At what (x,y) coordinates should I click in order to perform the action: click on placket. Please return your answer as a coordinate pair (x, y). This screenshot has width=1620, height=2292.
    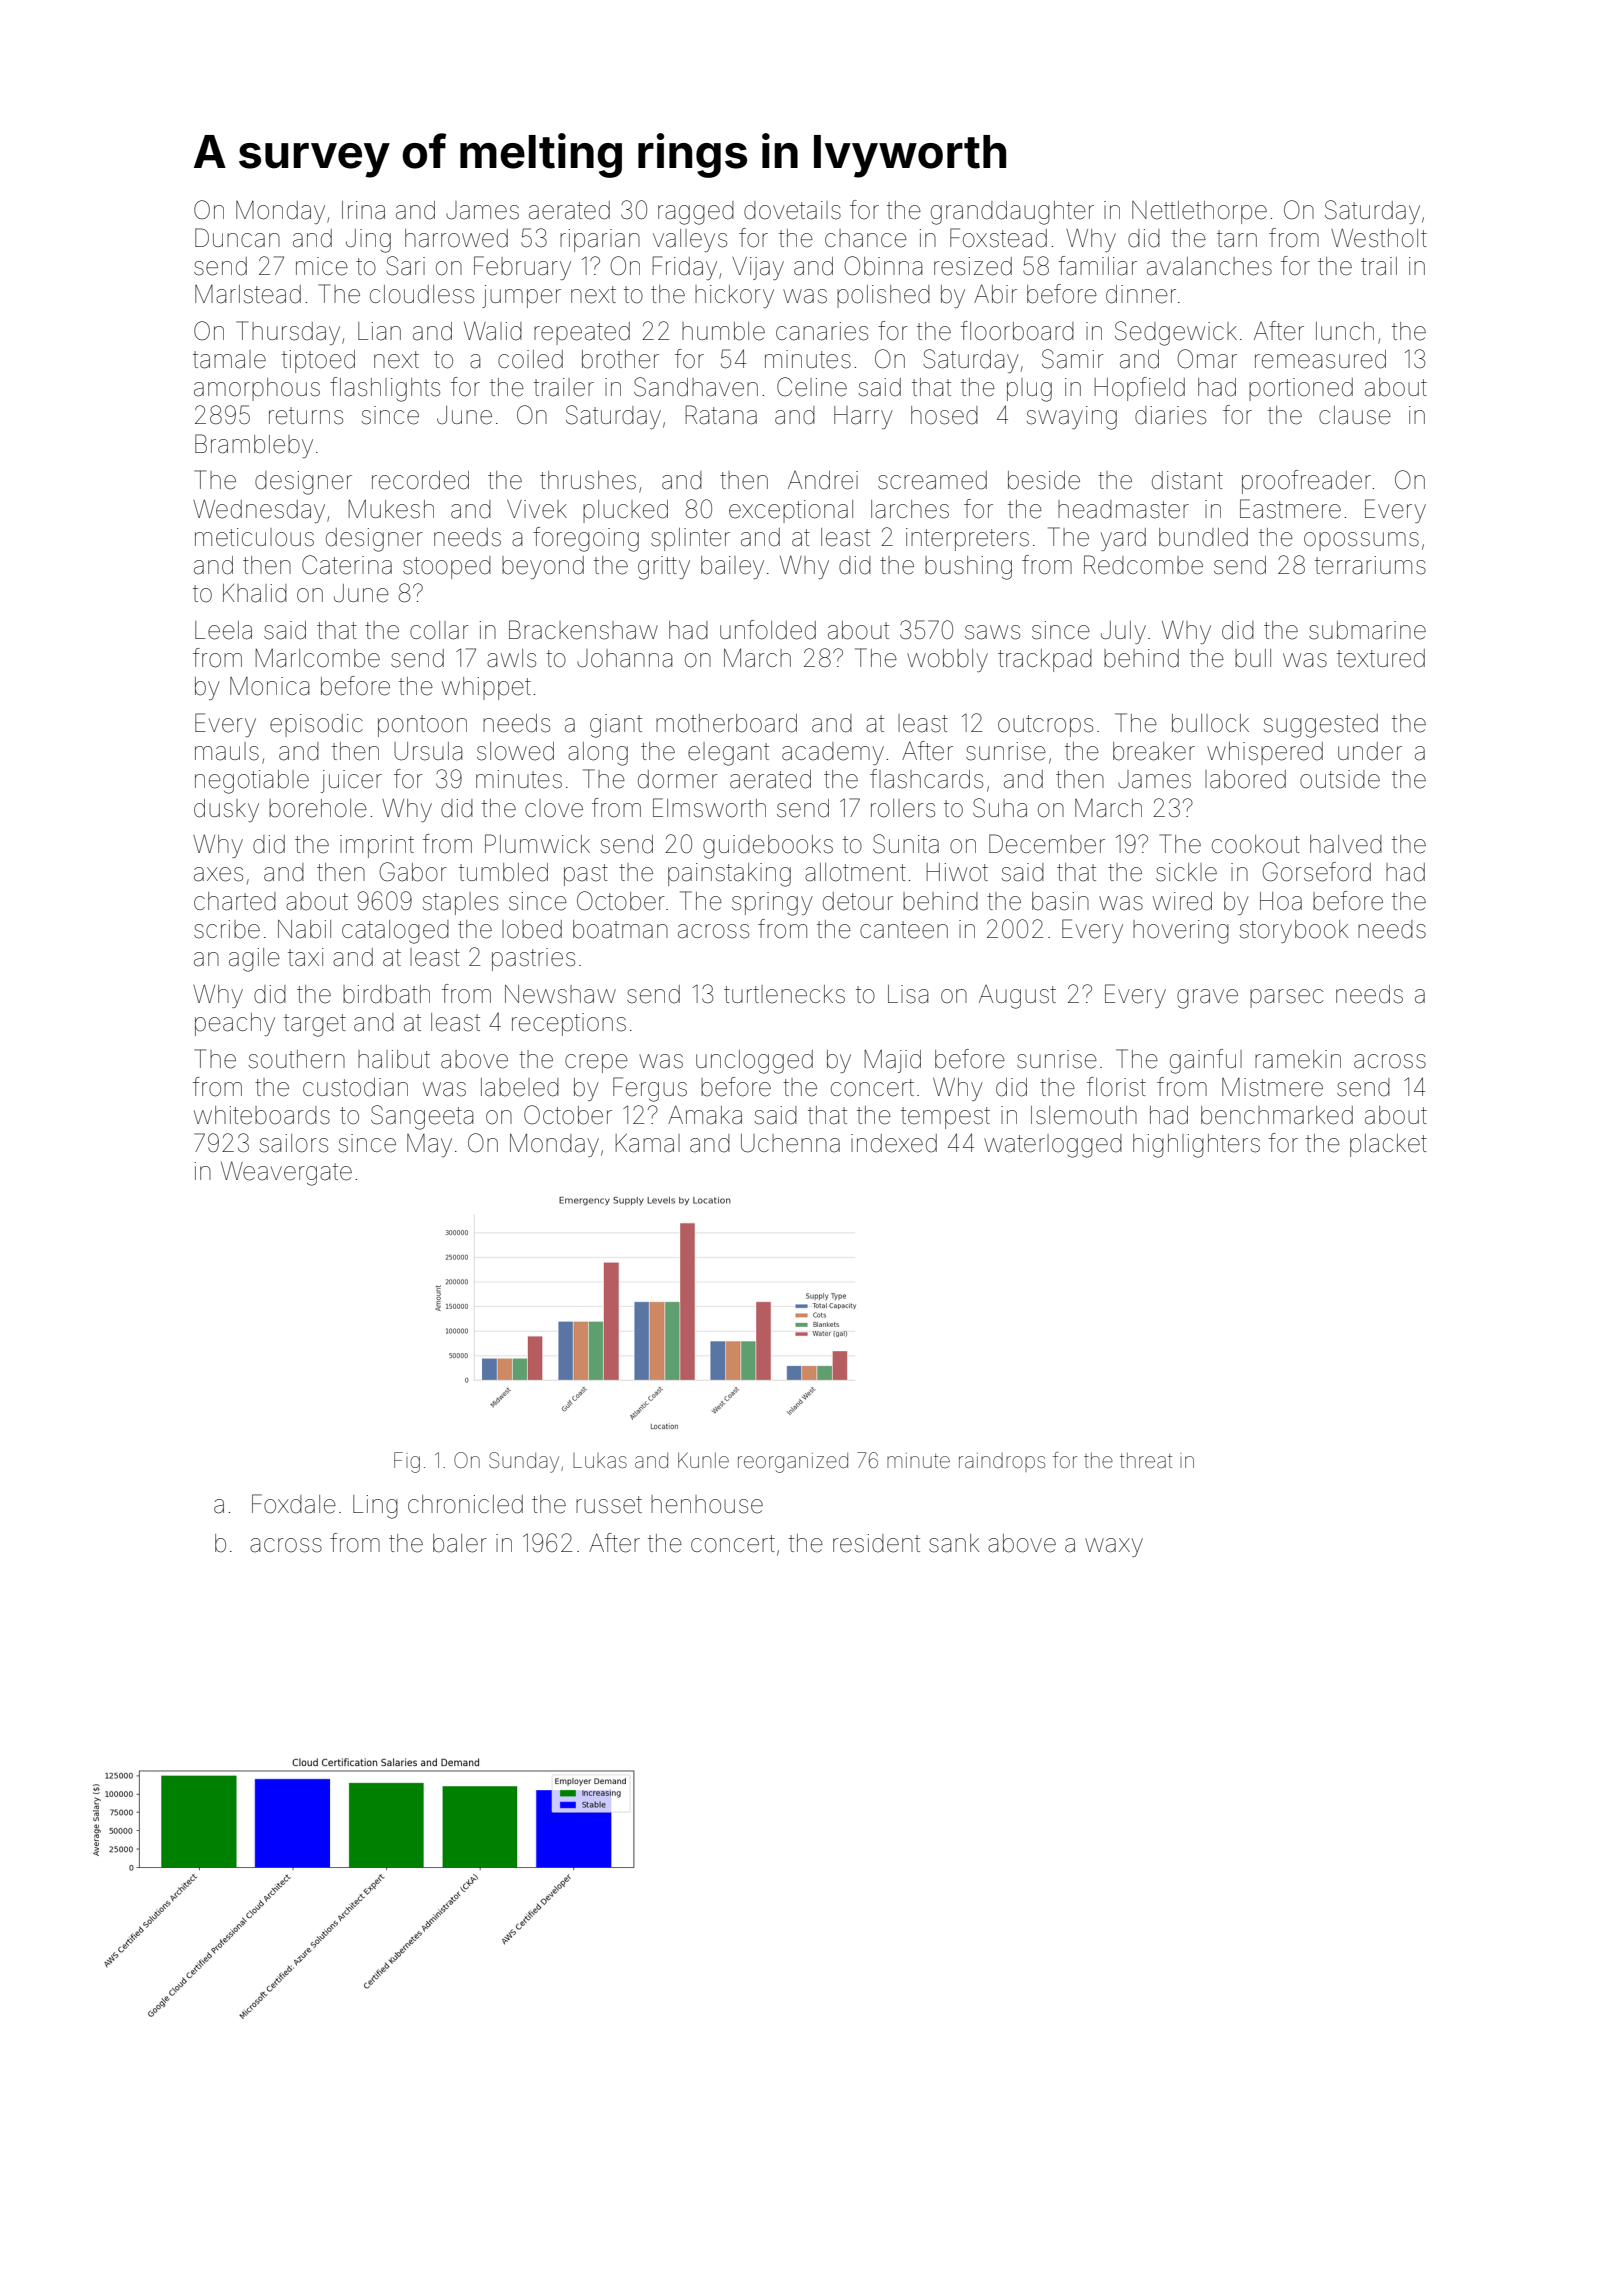
    Looking at the image, I should click on (1388, 1145).
